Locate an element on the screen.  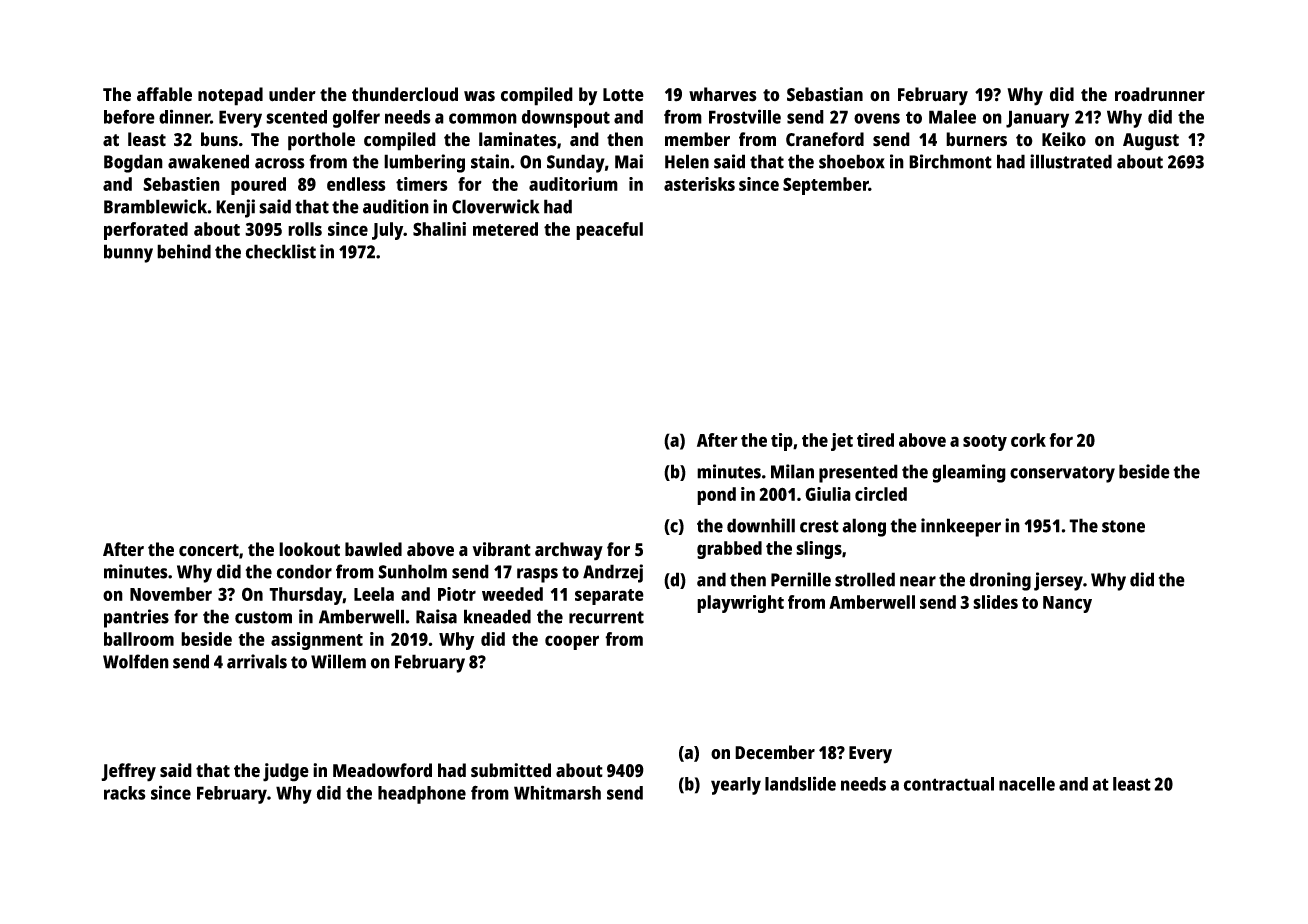
was is located at coordinates (479, 96).
